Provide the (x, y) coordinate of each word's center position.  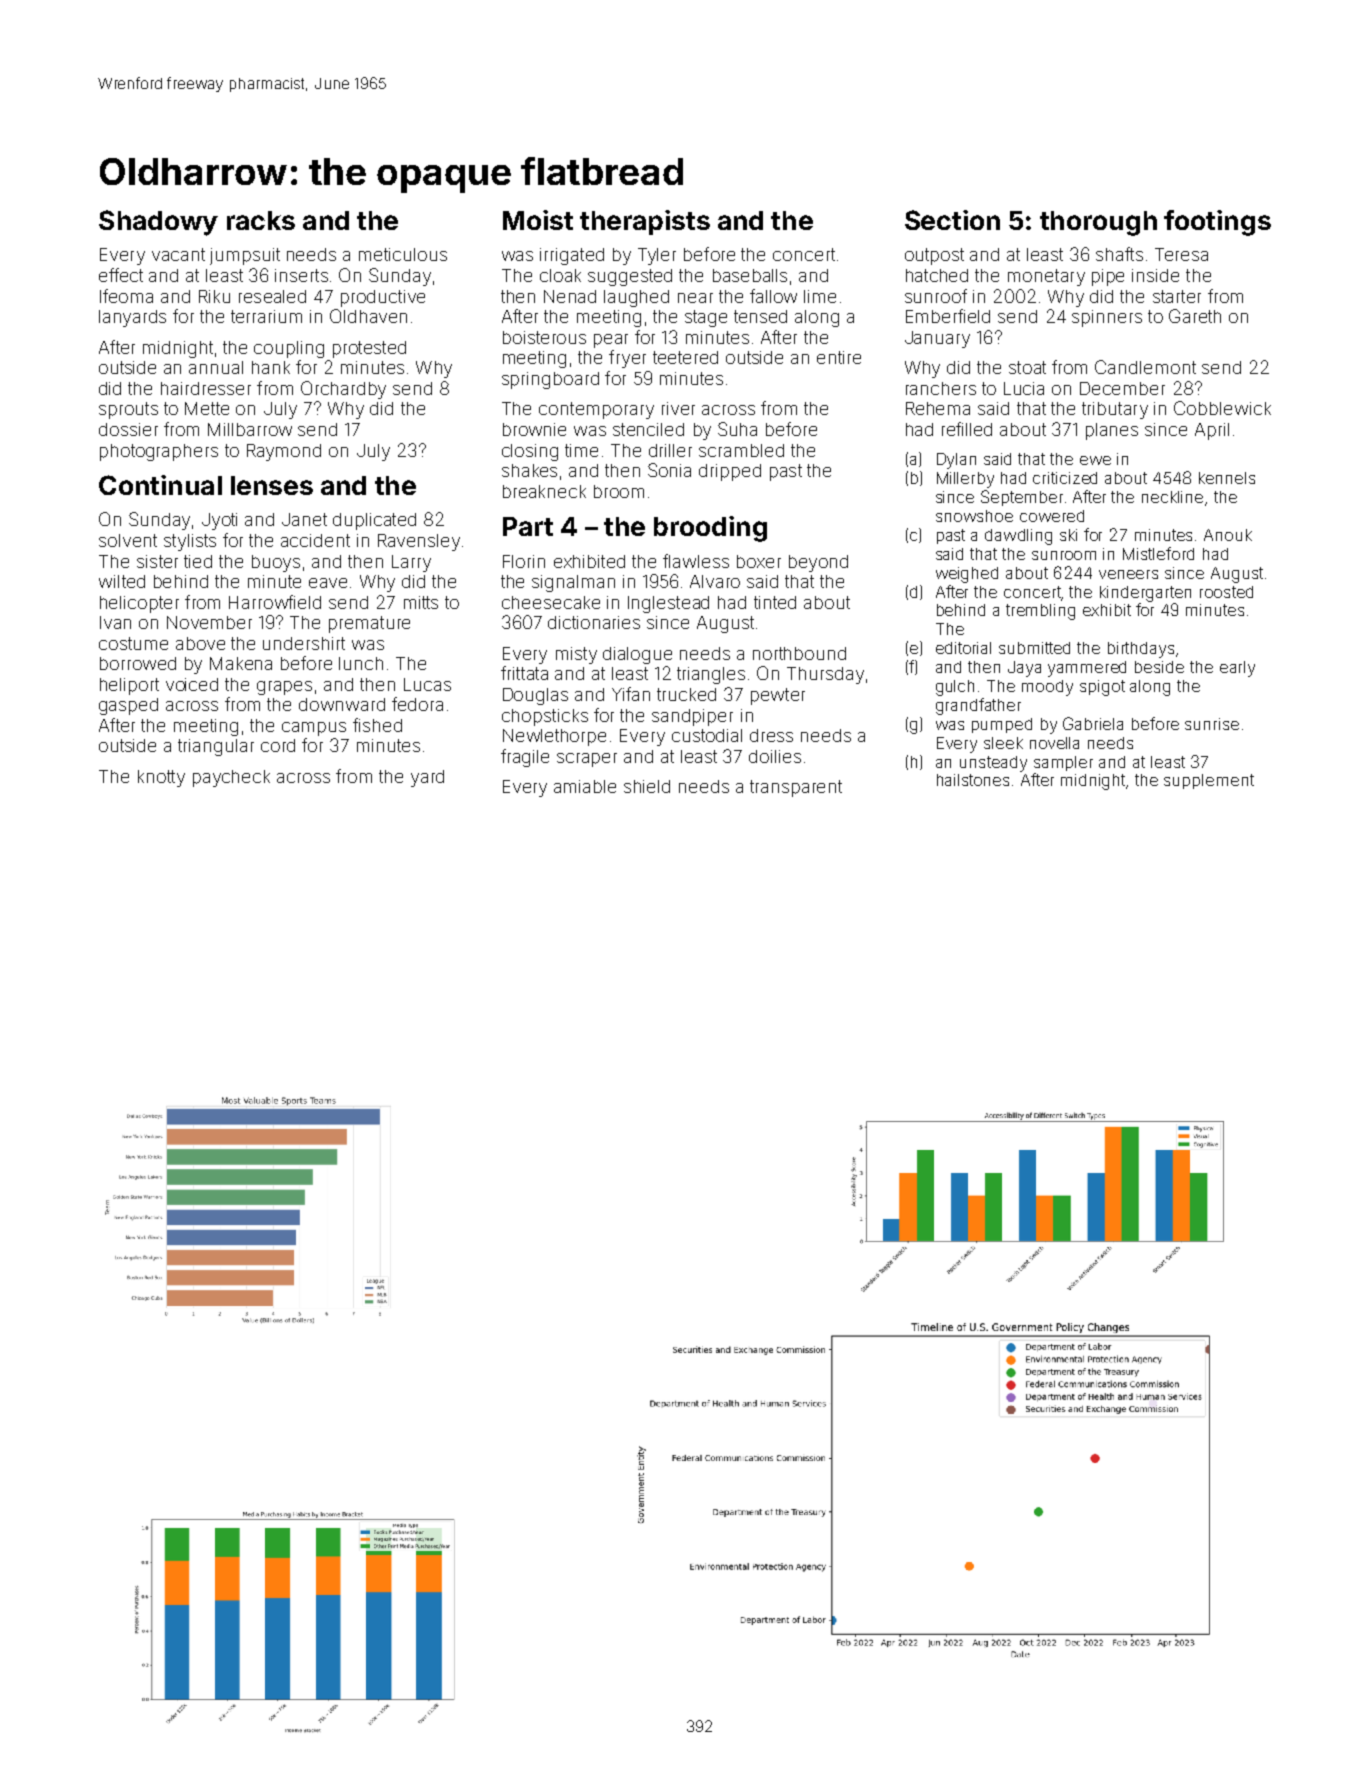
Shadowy (158, 223)
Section (952, 220)
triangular (216, 747)
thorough (1098, 223)
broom (619, 491)
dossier (128, 429)
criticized (1065, 478)
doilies (775, 756)
